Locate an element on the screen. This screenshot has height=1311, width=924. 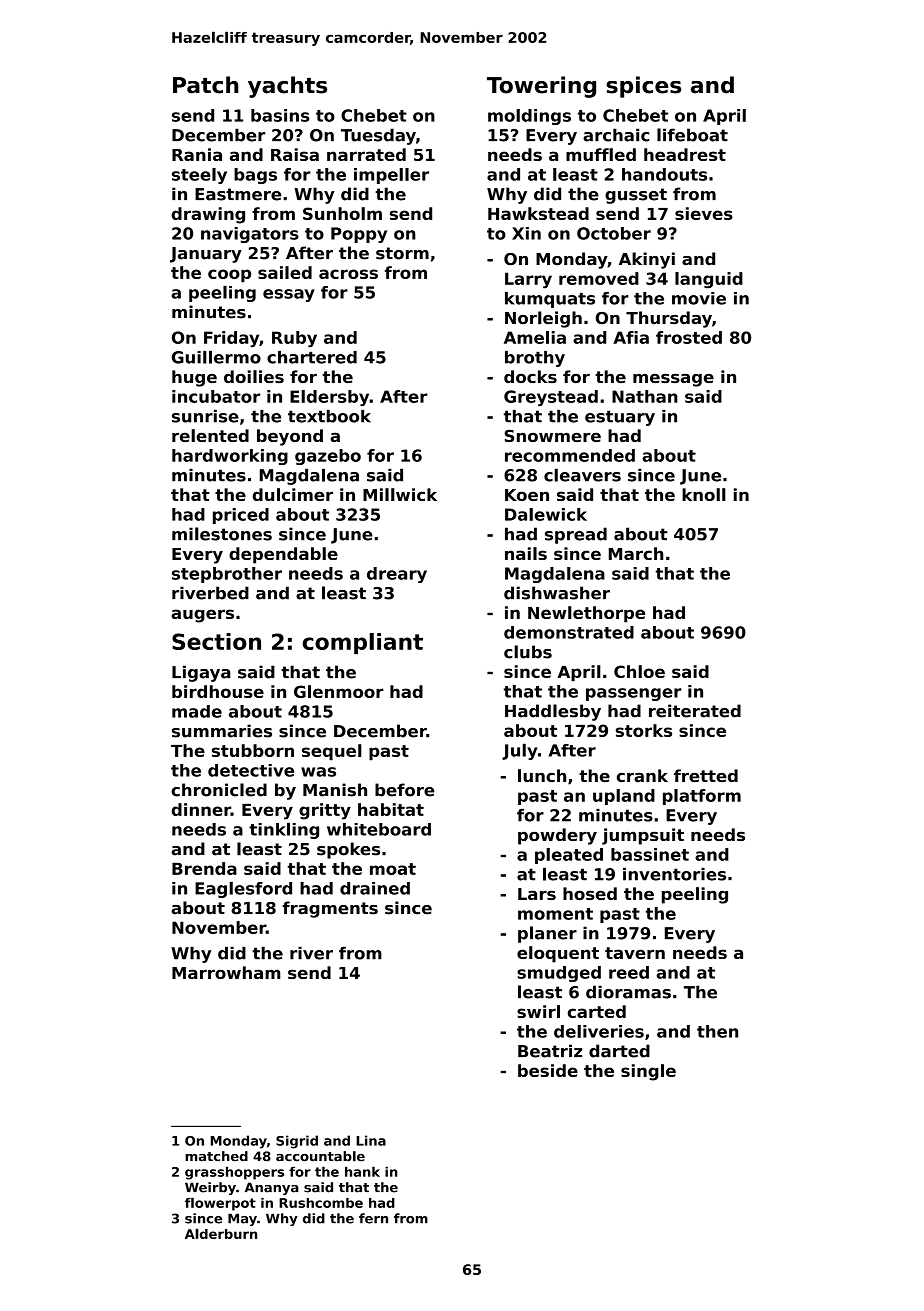
moat is located at coordinates (393, 869).
